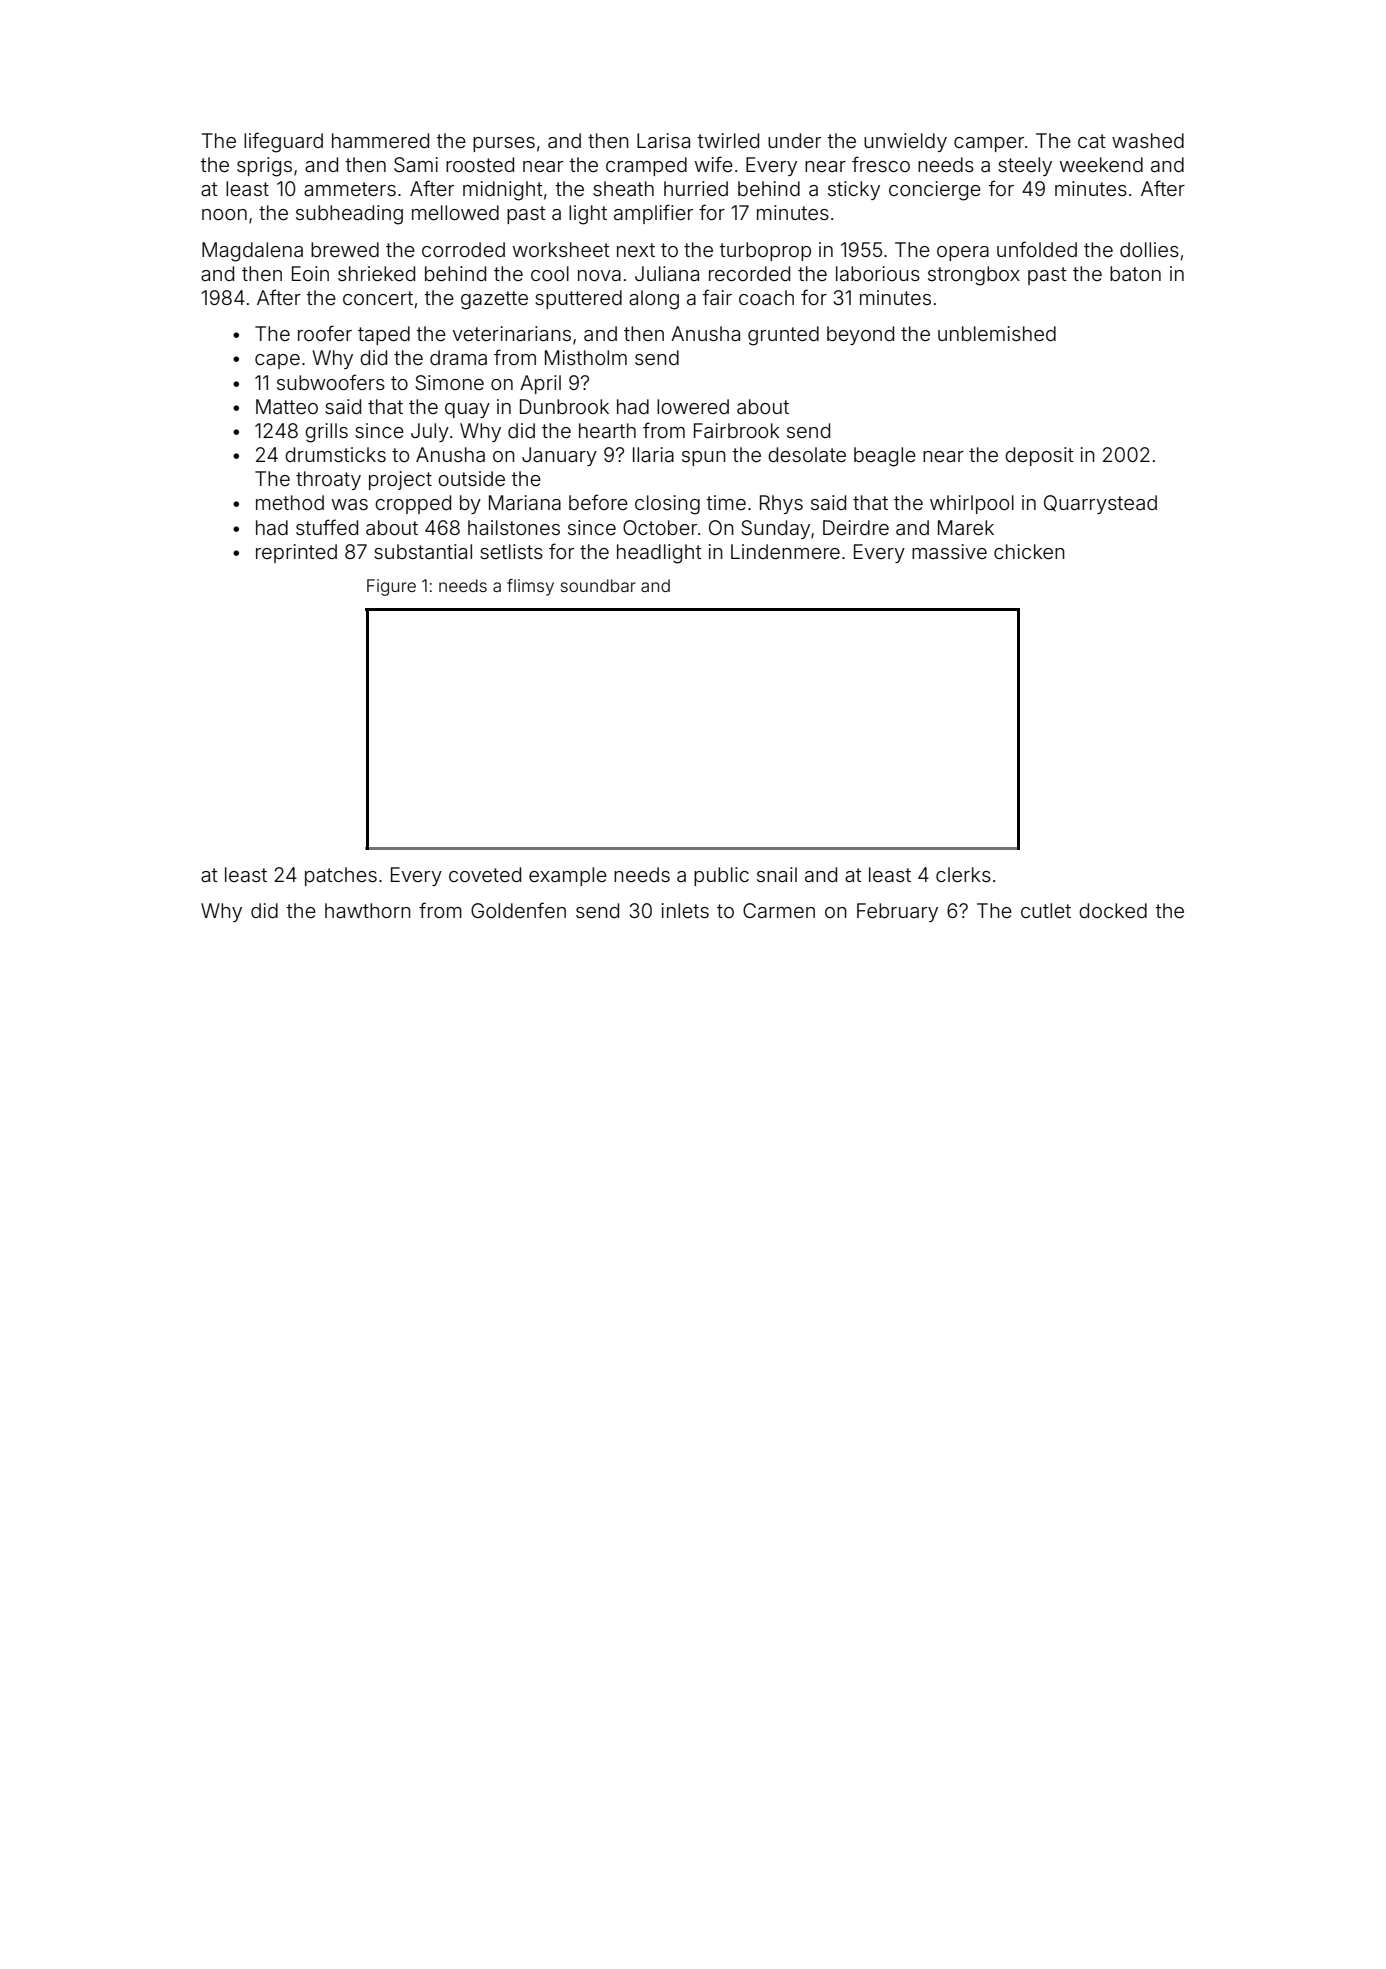  What do you see at coordinates (368, 910) in the page?
I see `hawthorn` at bounding box center [368, 910].
